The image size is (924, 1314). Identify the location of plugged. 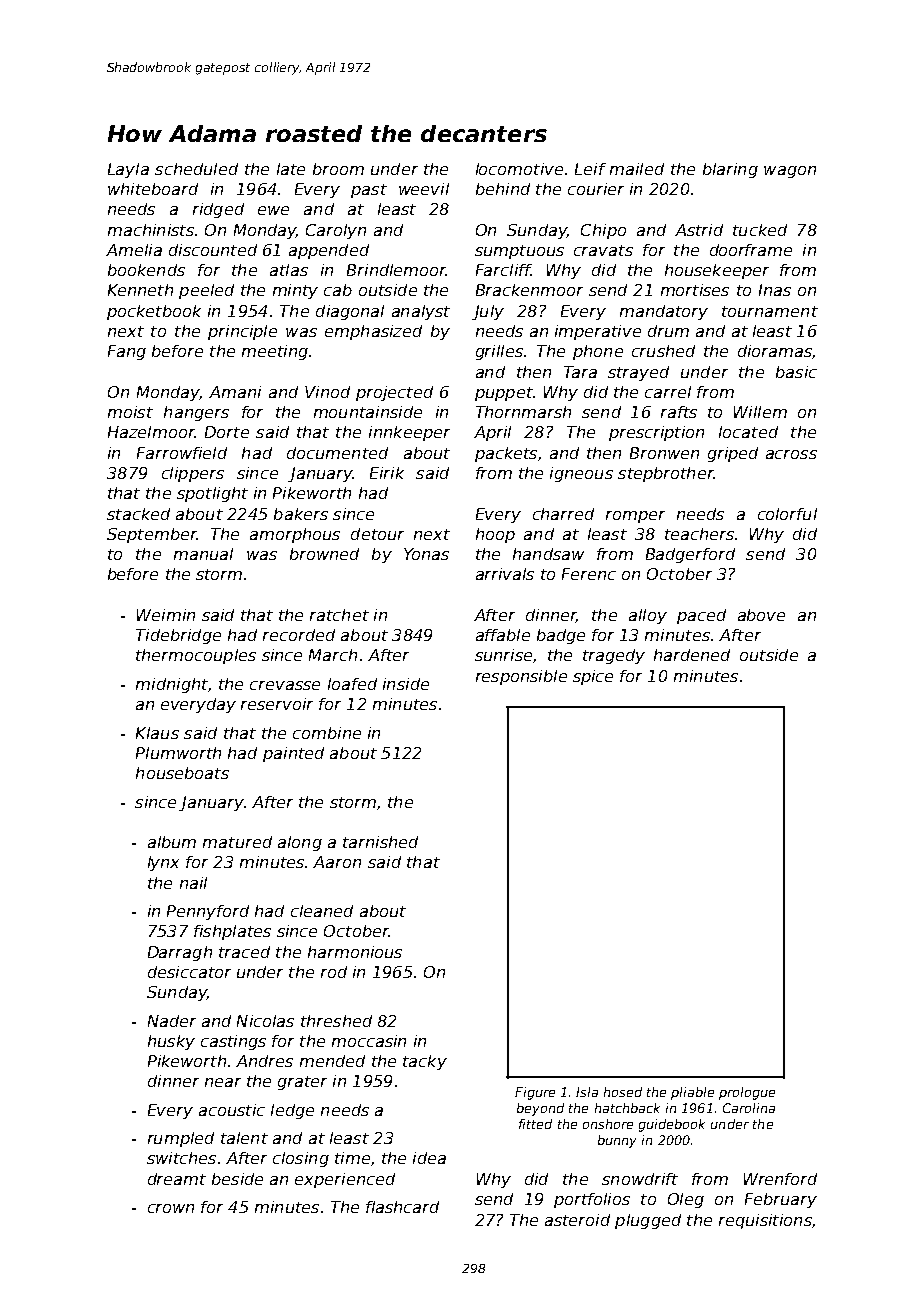
(648, 1221).
